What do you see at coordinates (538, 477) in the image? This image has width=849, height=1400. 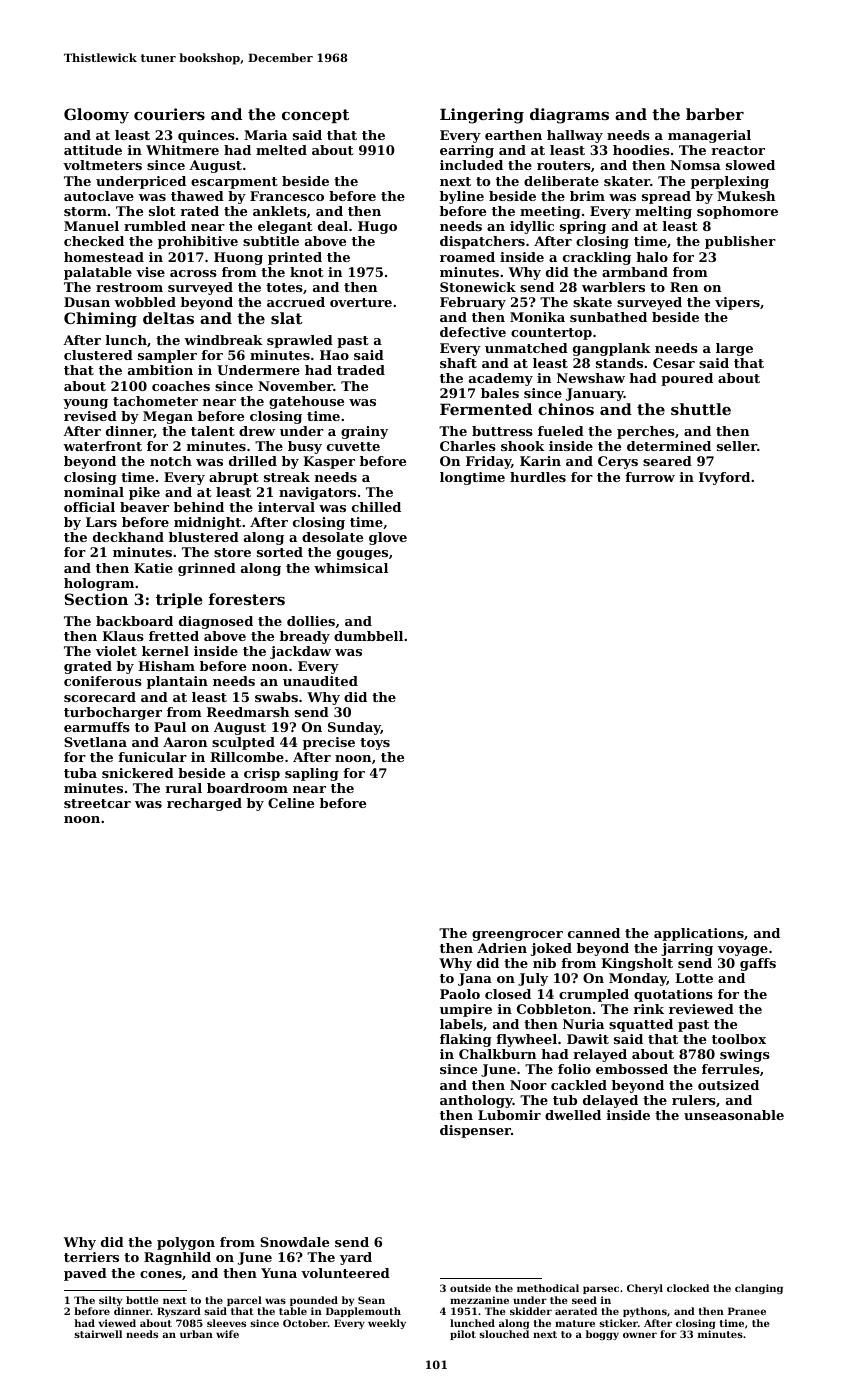 I see `hurdles` at bounding box center [538, 477].
